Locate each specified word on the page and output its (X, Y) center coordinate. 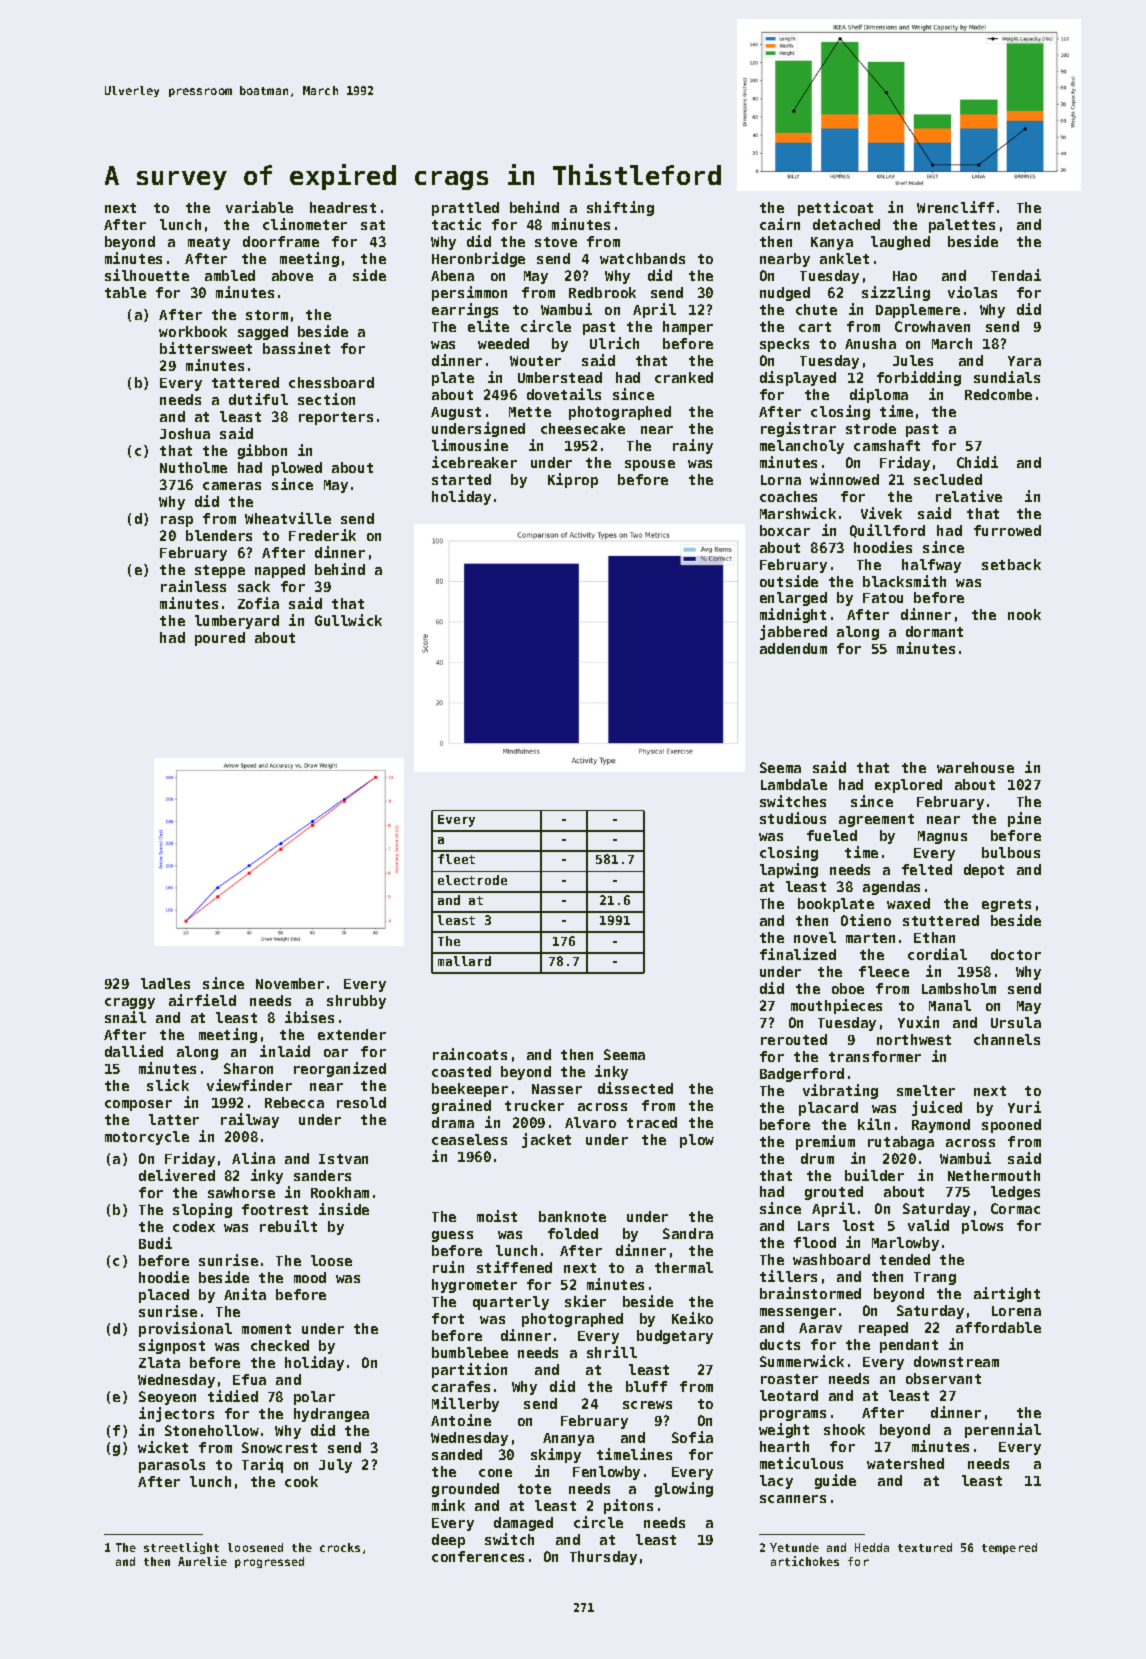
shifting (620, 208)
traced (652, 1122)
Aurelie (202, 1561)
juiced (937, 1108)
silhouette (147, 275)
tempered (1009, 1548)
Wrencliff (955, 207)
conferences (478, 1556)
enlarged (793, 599)
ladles (165, 983)
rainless (193, 586)
